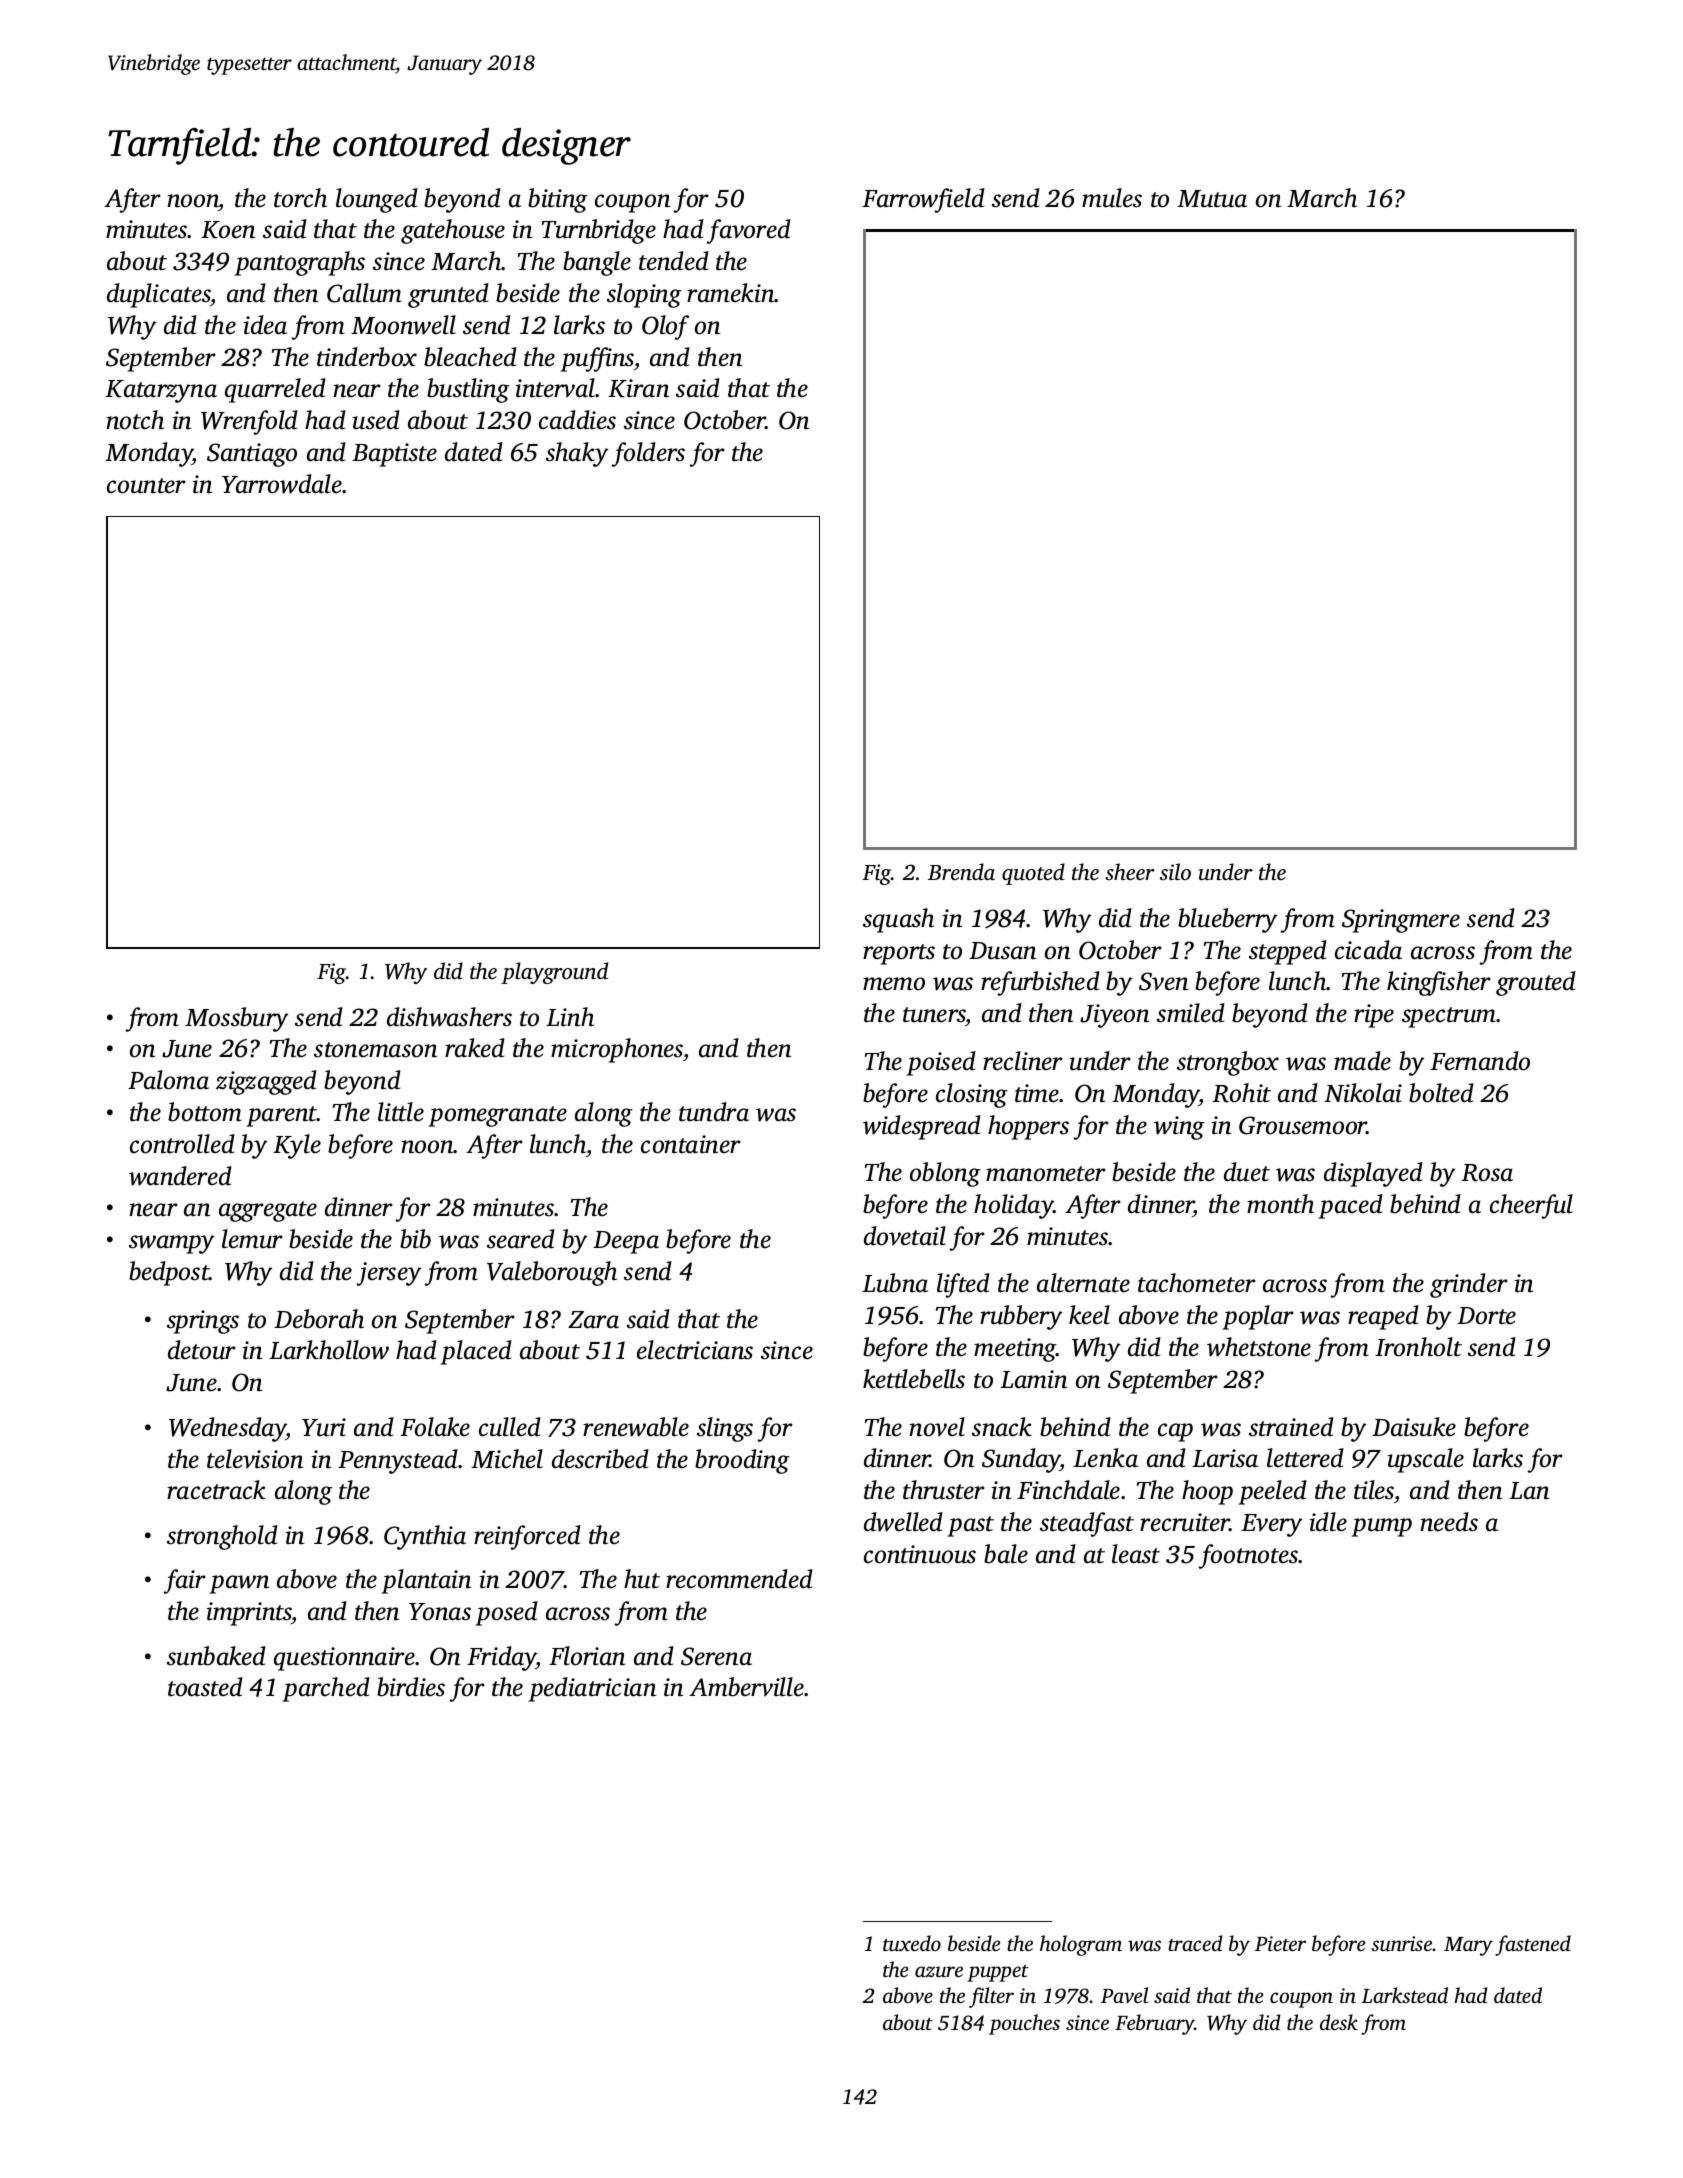 The width and height of the screenshot is (1683, 2178). I want to click on tachometer, so click(1197, 1283).
